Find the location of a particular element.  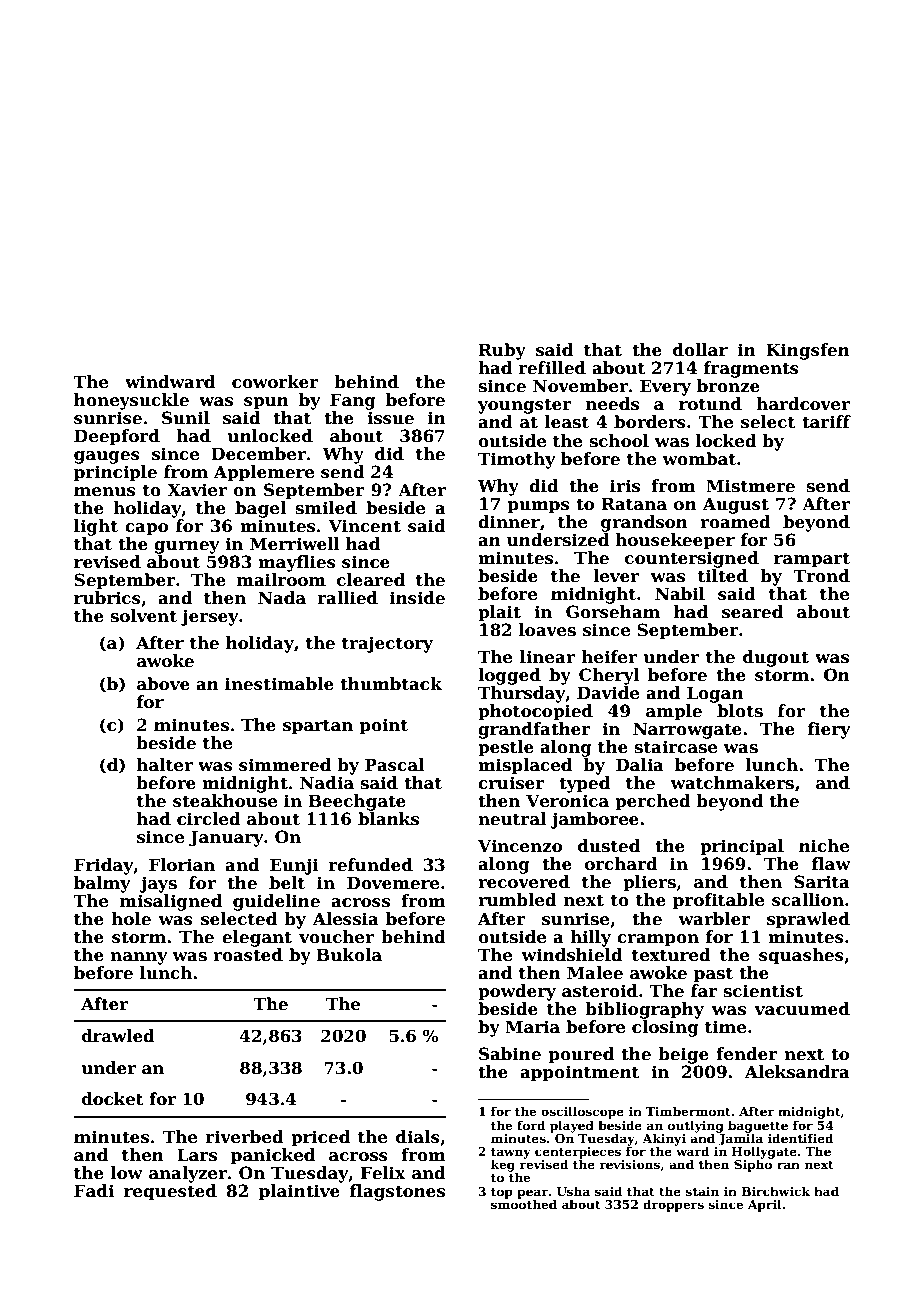

inestimable is located at coordinates (279, 684).
